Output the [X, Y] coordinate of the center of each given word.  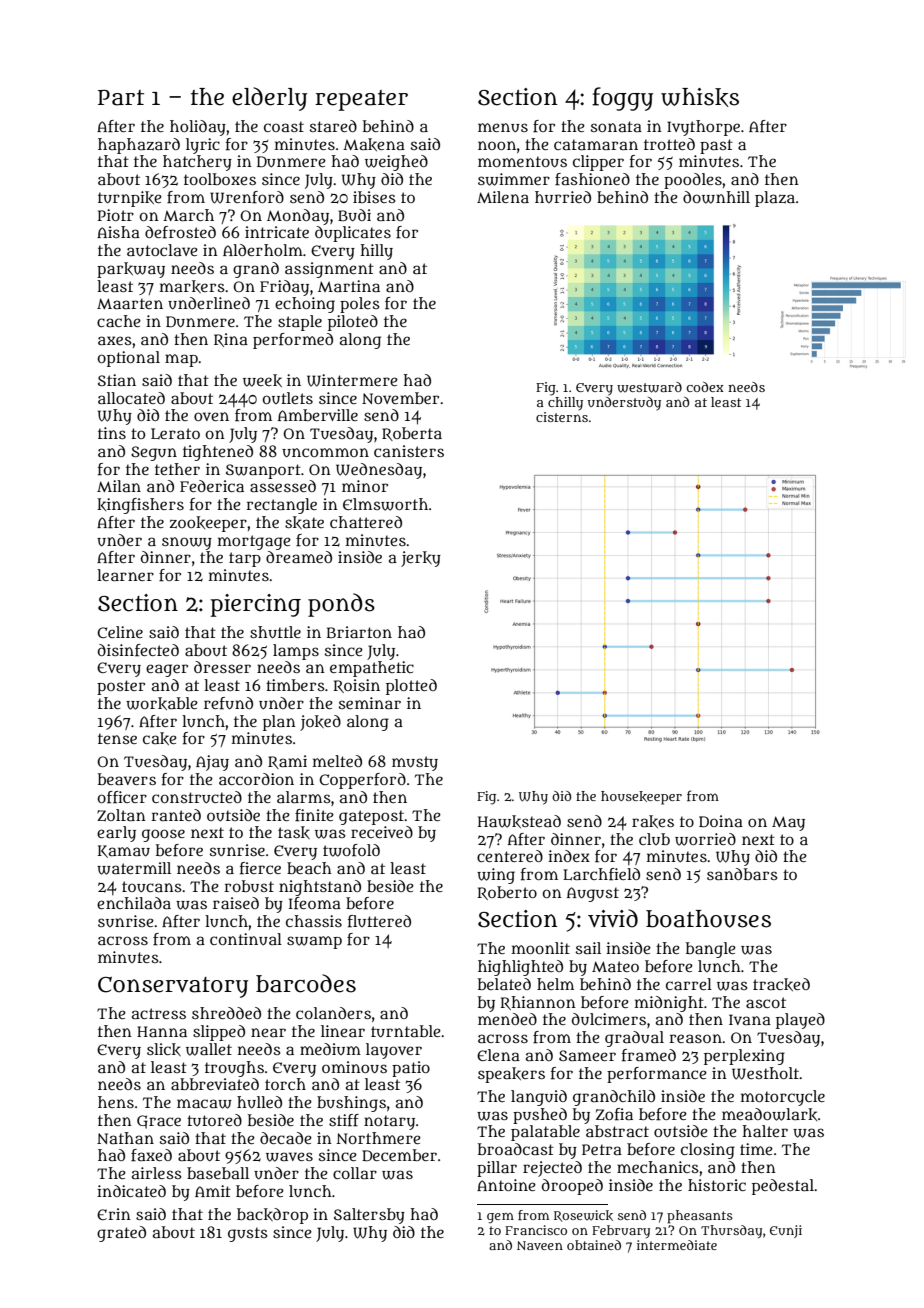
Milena [503, 197]
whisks [700, 97]
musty [415, 763]
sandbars [742, 874]
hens [116, 1102]
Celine [120, 632]
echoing [305, 305]
